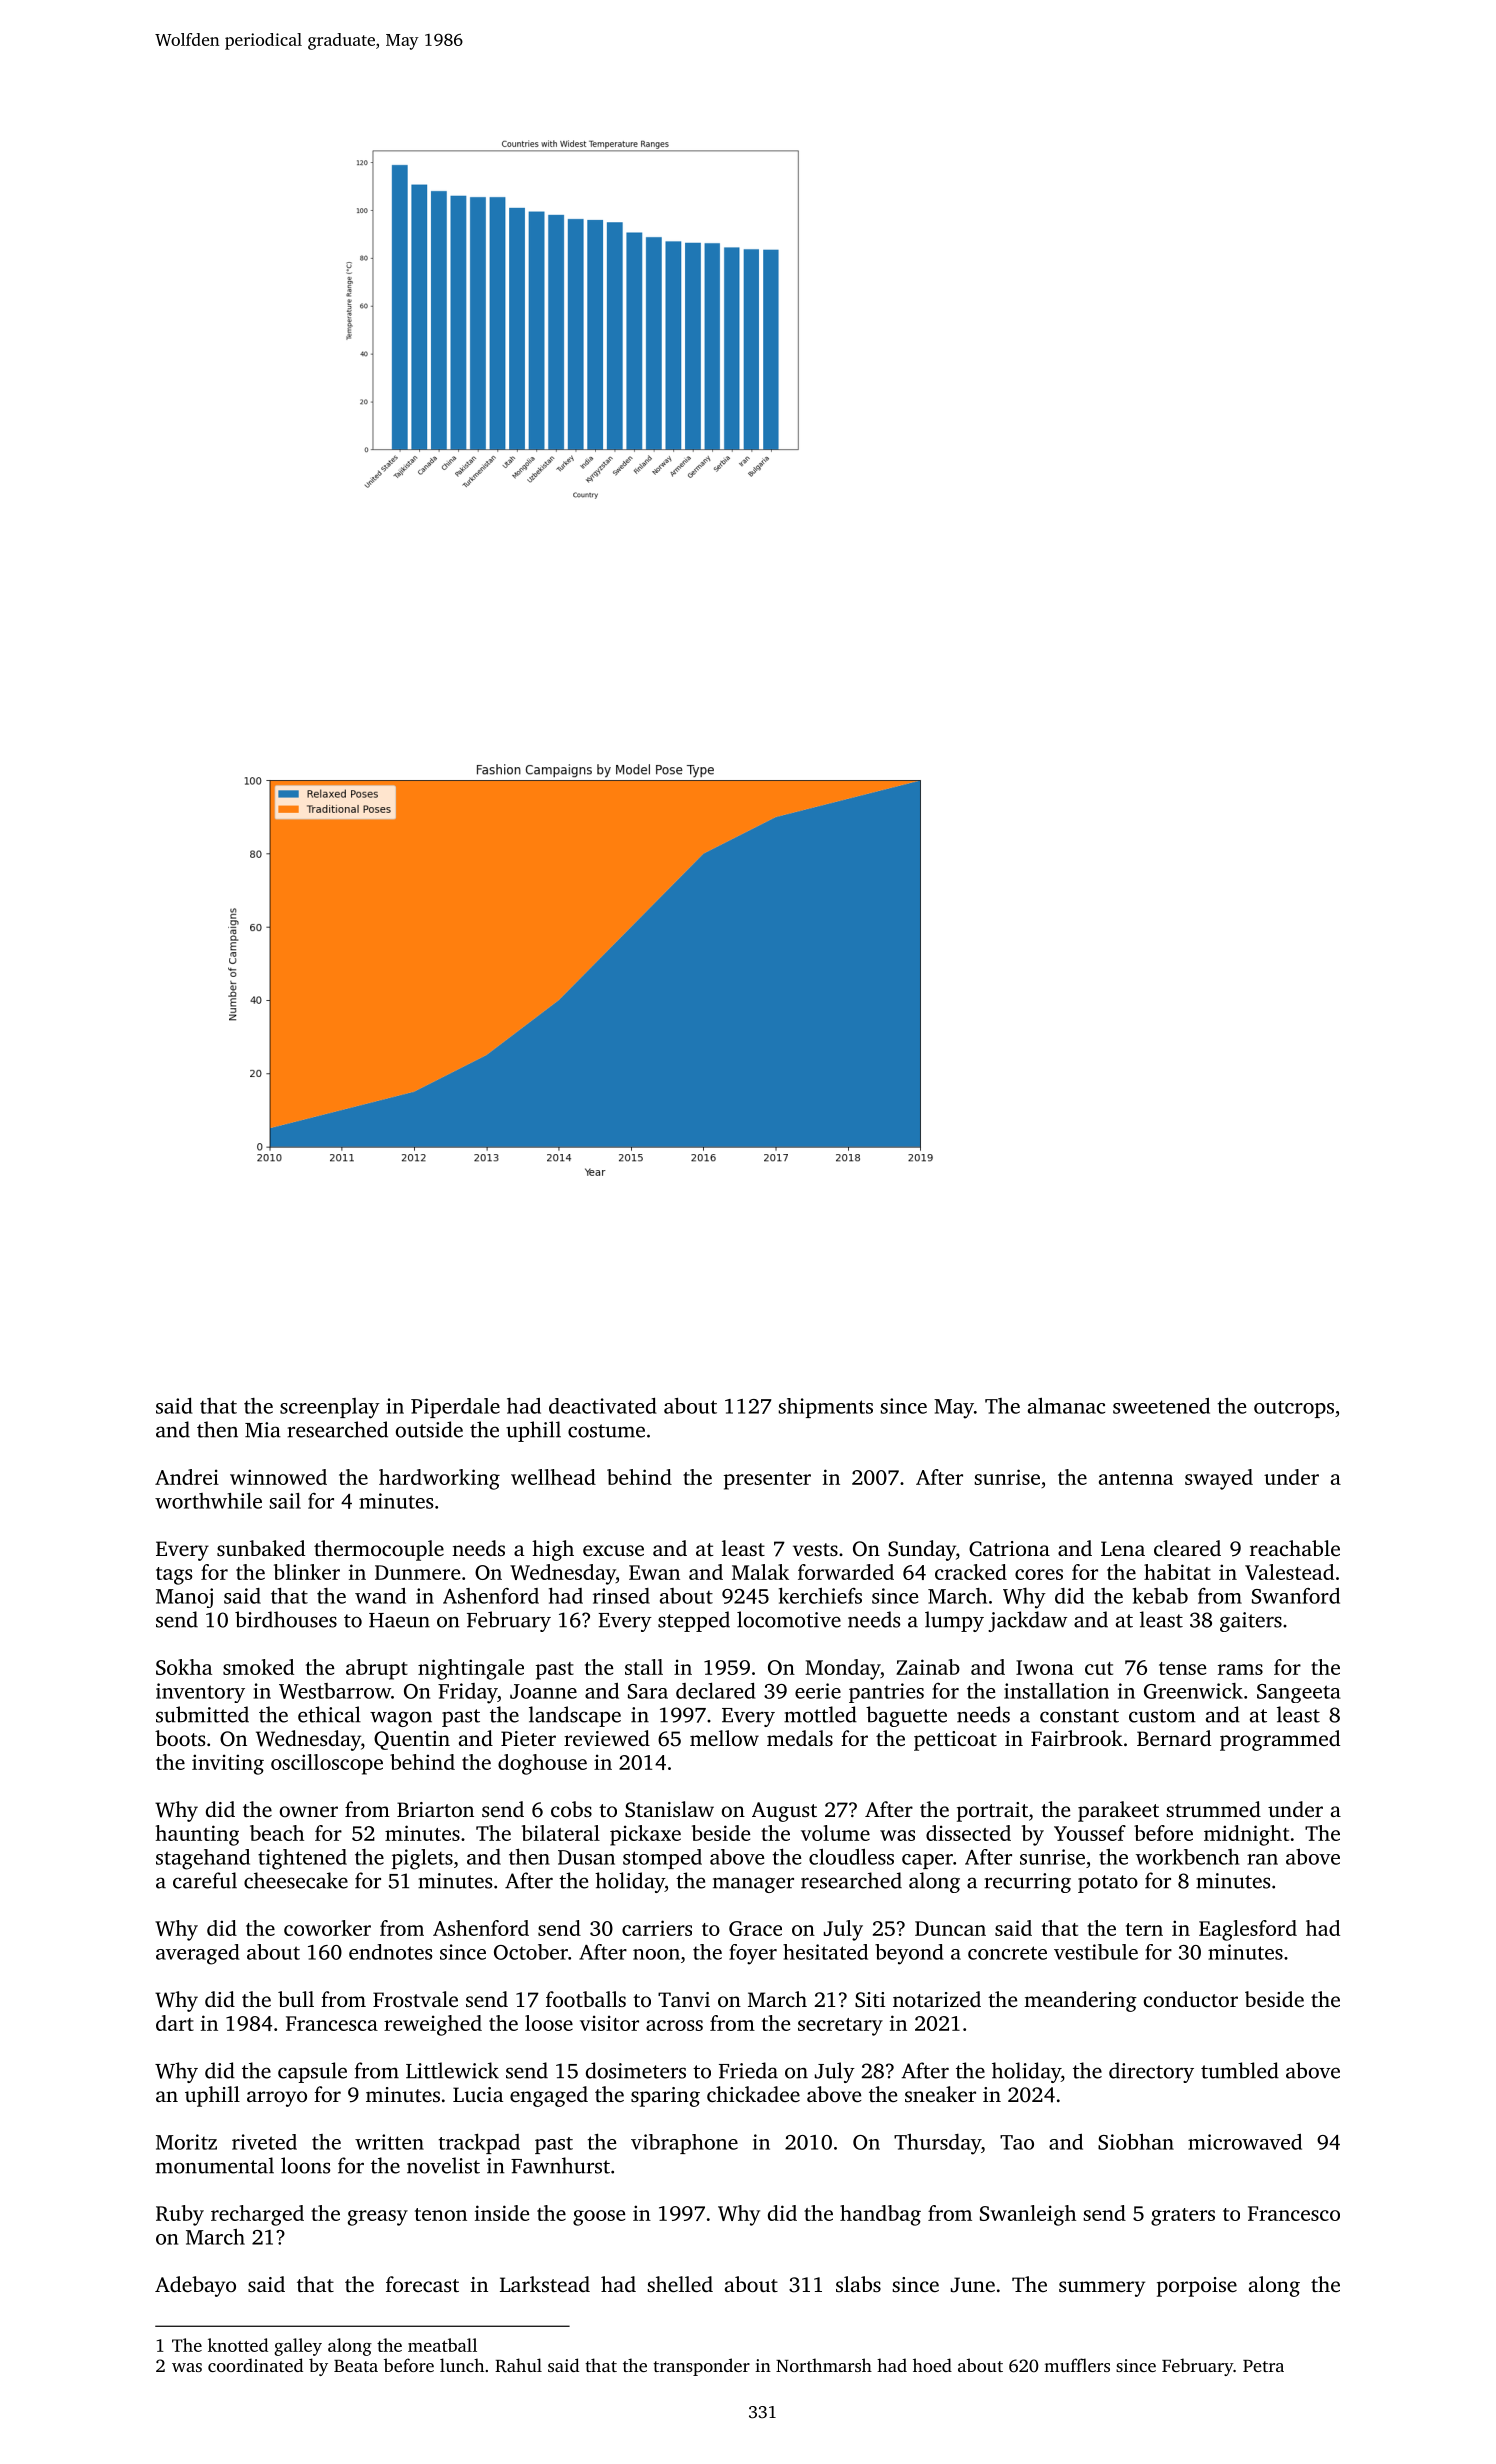  I want to click on loons, so click(305, 2165).
